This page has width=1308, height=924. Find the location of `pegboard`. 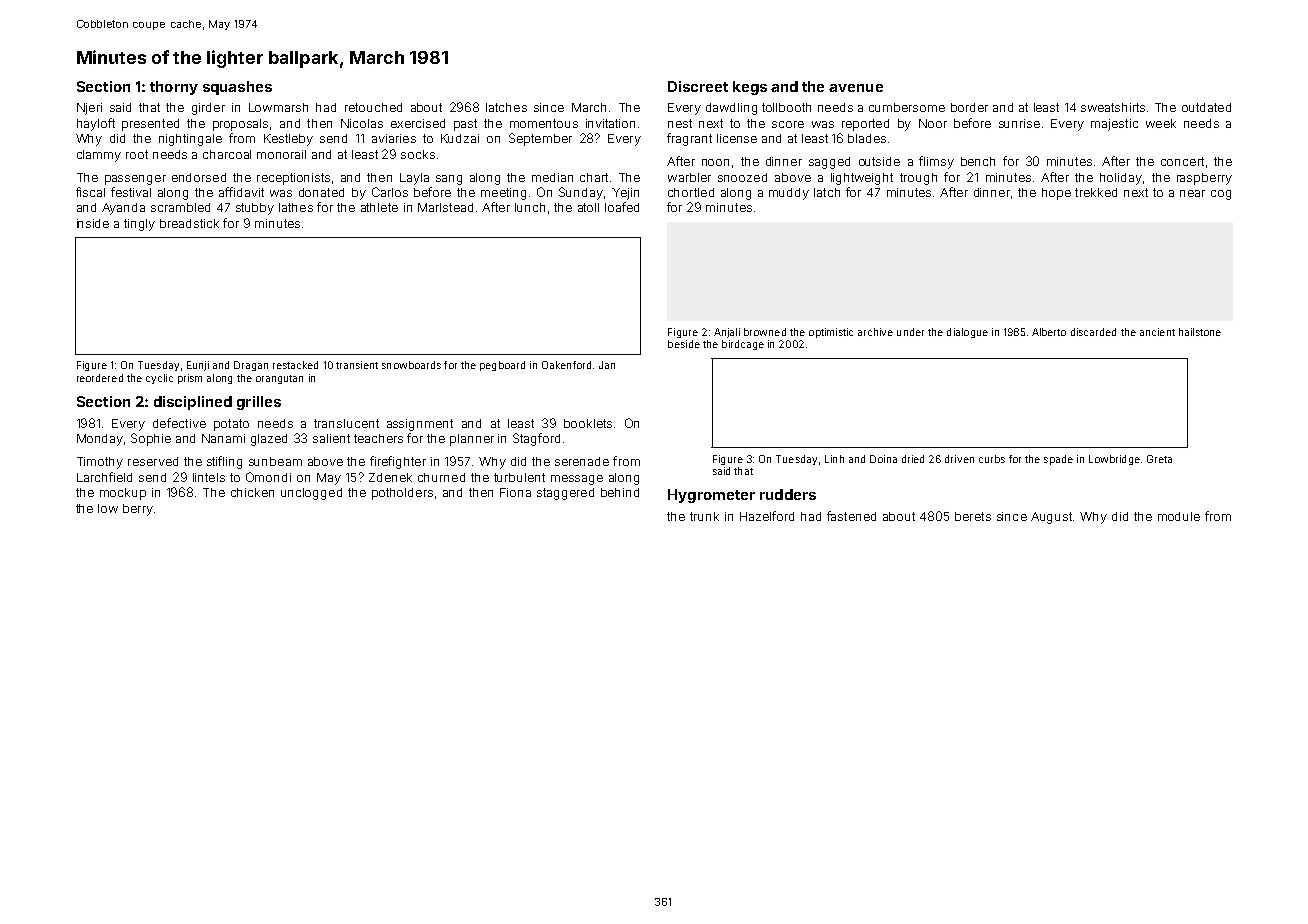

pegboard is located at coordinates (502, 366).
